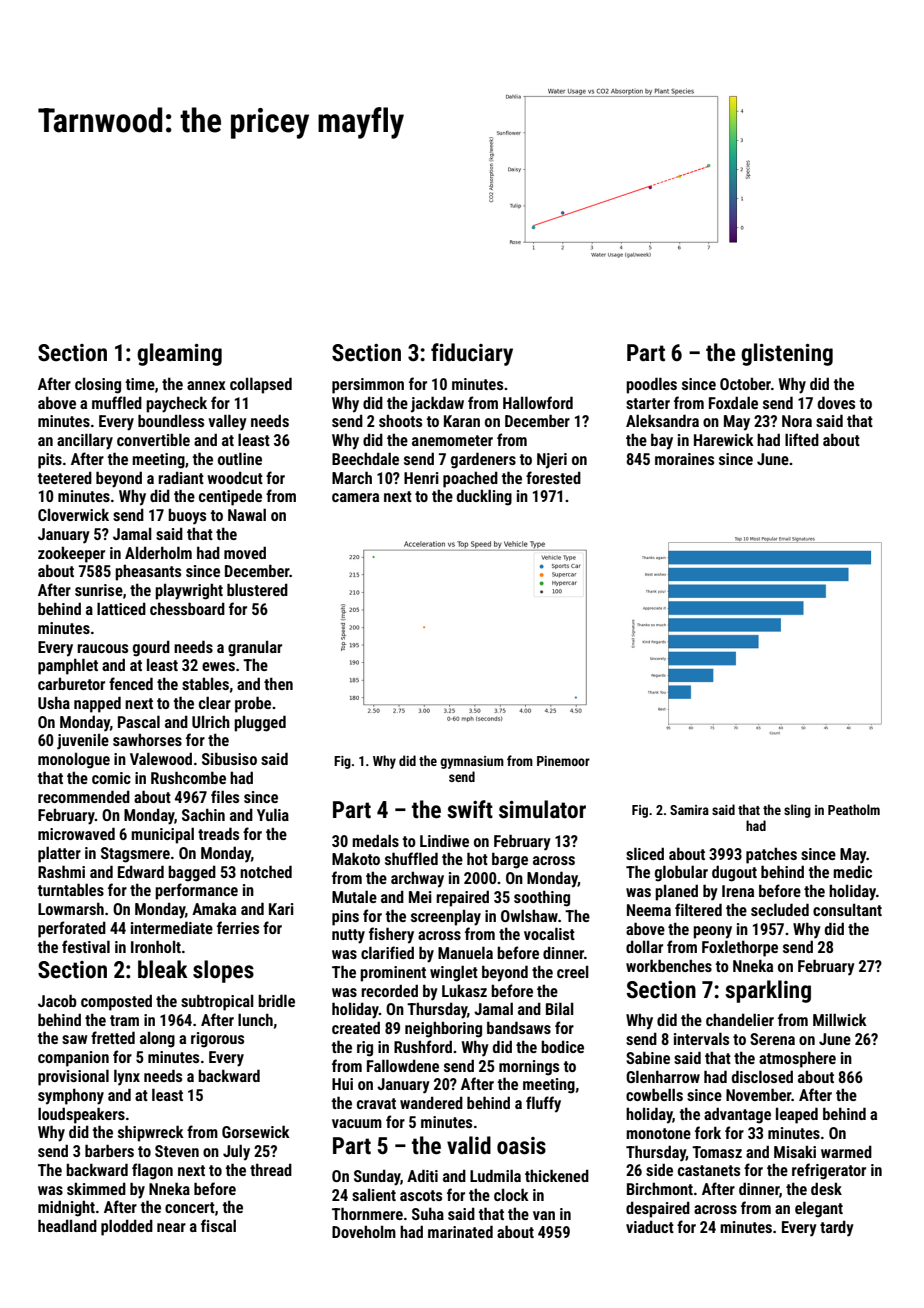  What do you see at coordinates (161, 758) in the screenshot?
I see `Valewood` at bounding box center [161, 758].
